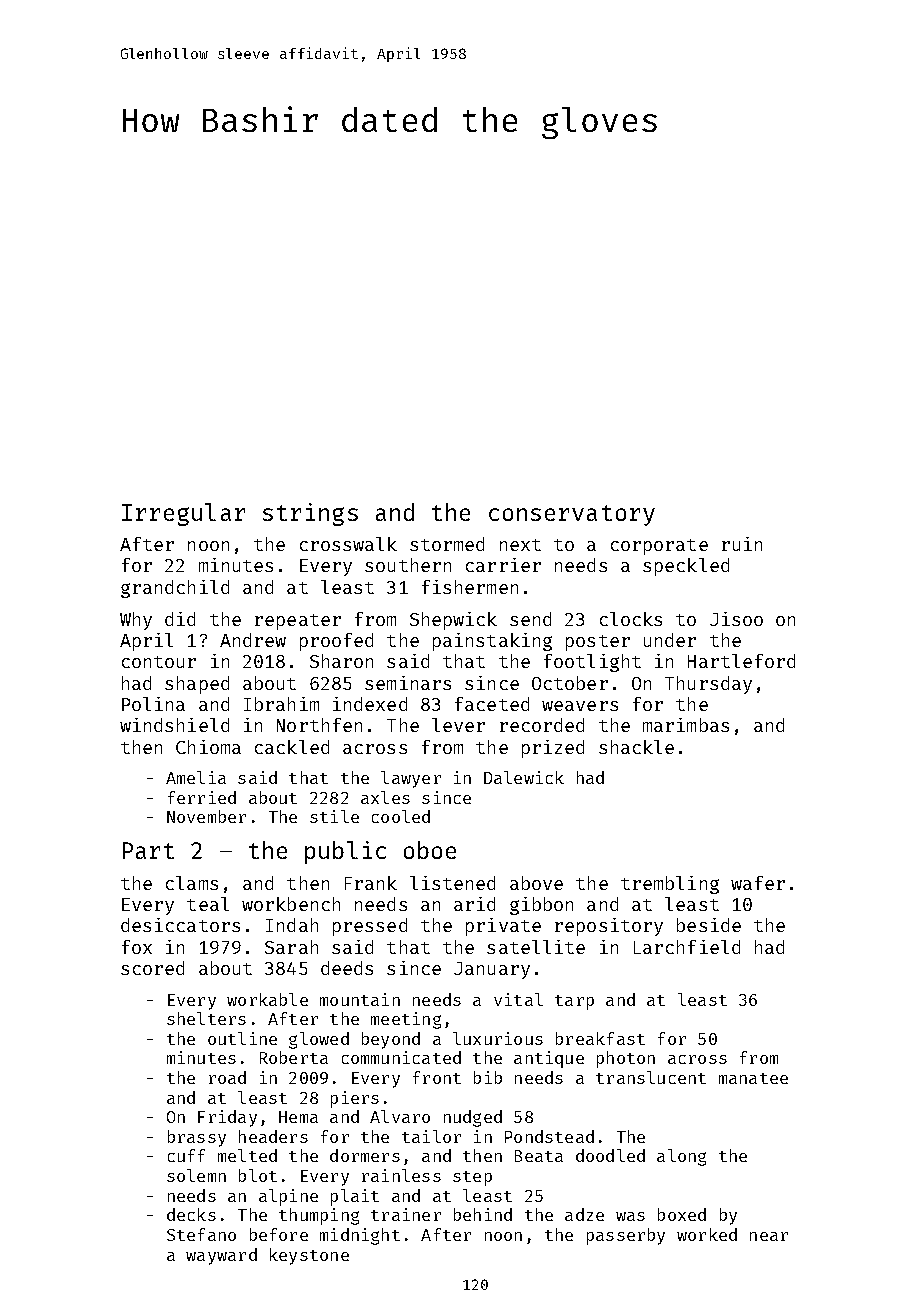 This image has height=1314, width=924. Describe the element at coordinates (474, 904) in the image. I see `arid` at that location.
